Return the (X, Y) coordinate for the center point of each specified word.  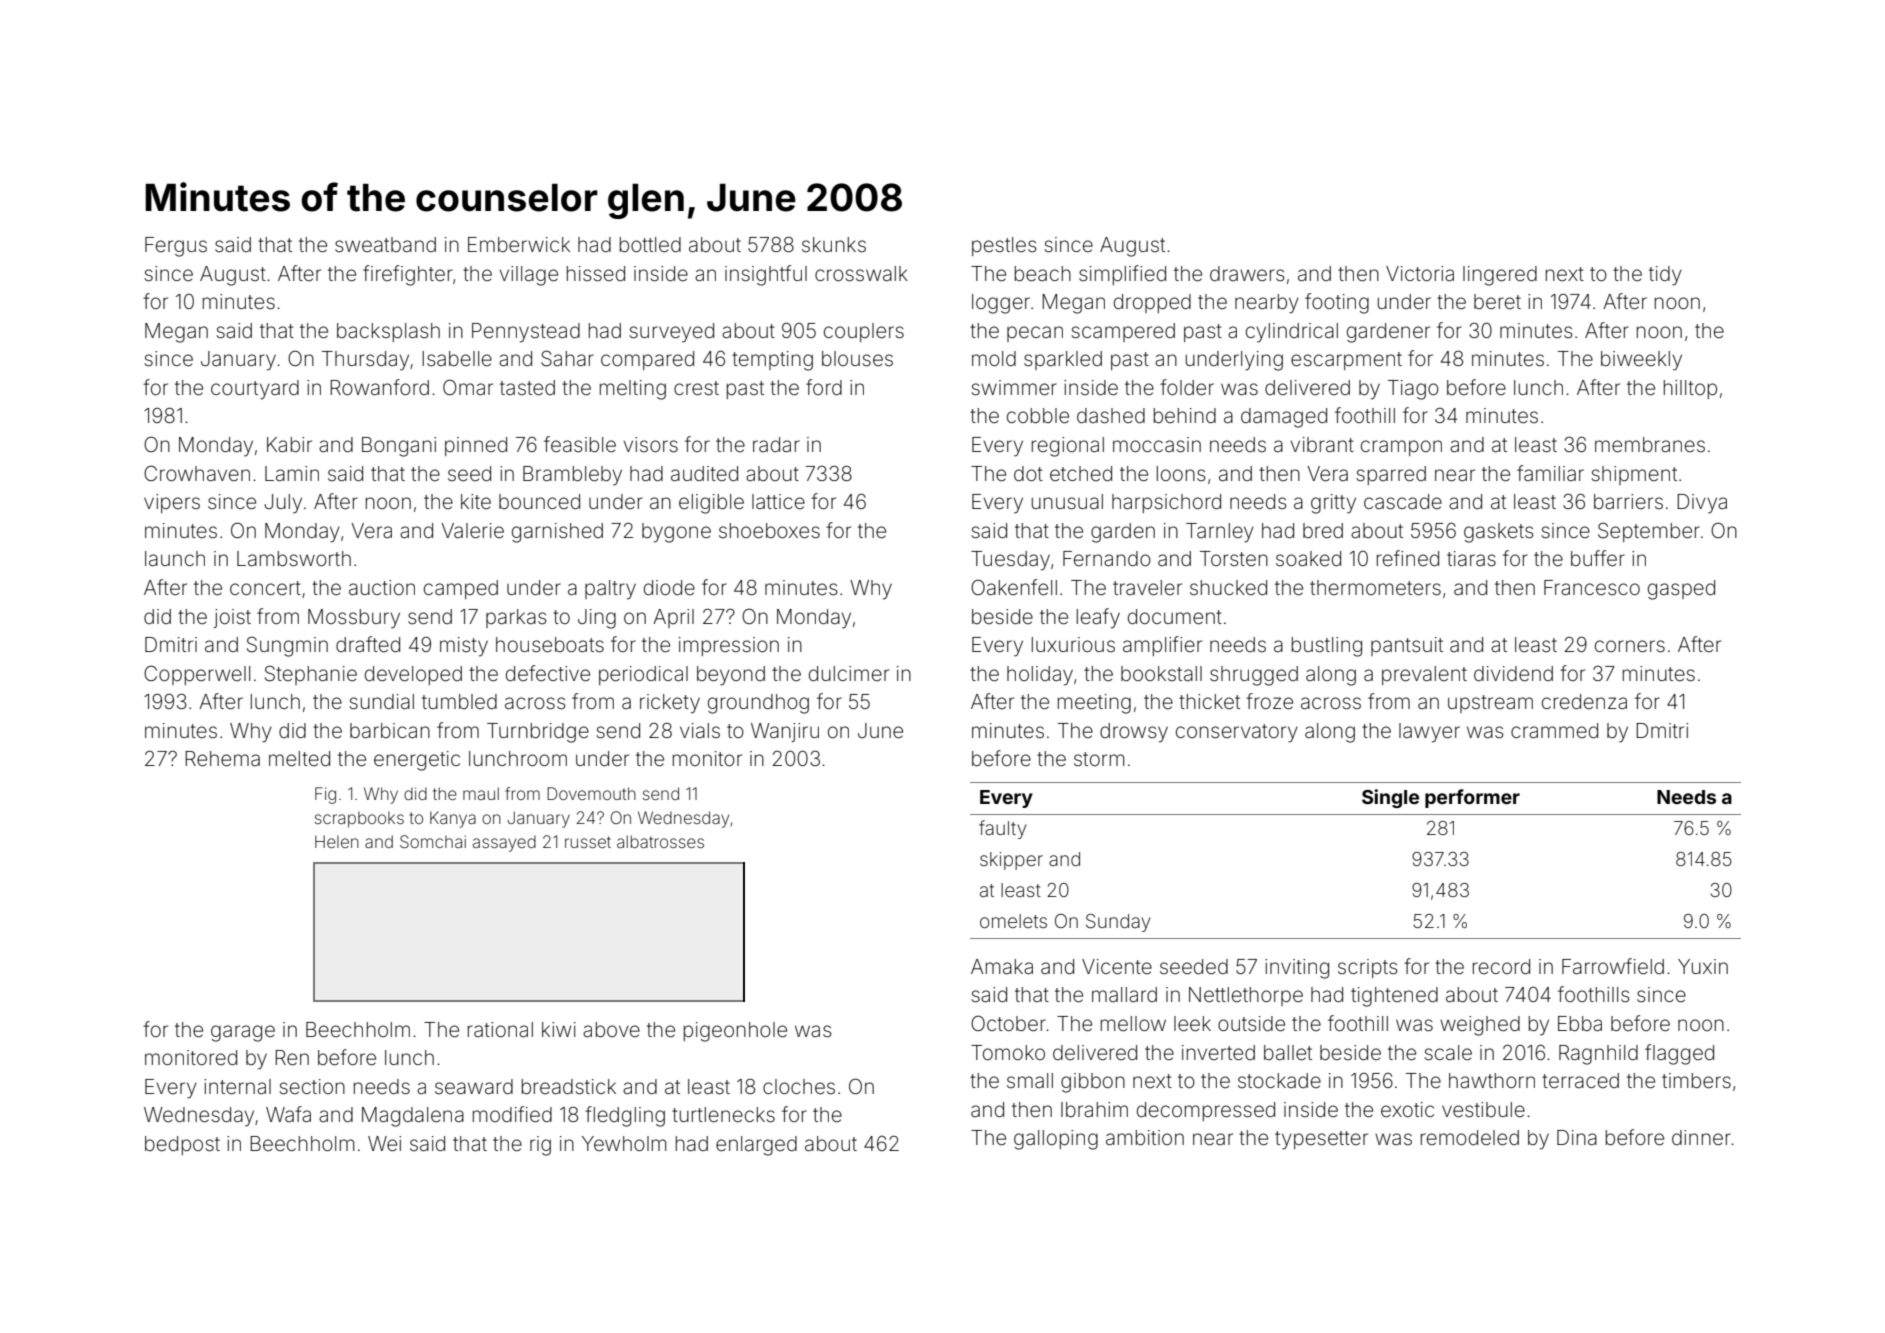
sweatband (385, 244)
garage (243, 1033)
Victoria (1420, 273)
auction (382, 587)
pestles (1004, 246)
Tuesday (1010, 561)
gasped (1681, 590)
